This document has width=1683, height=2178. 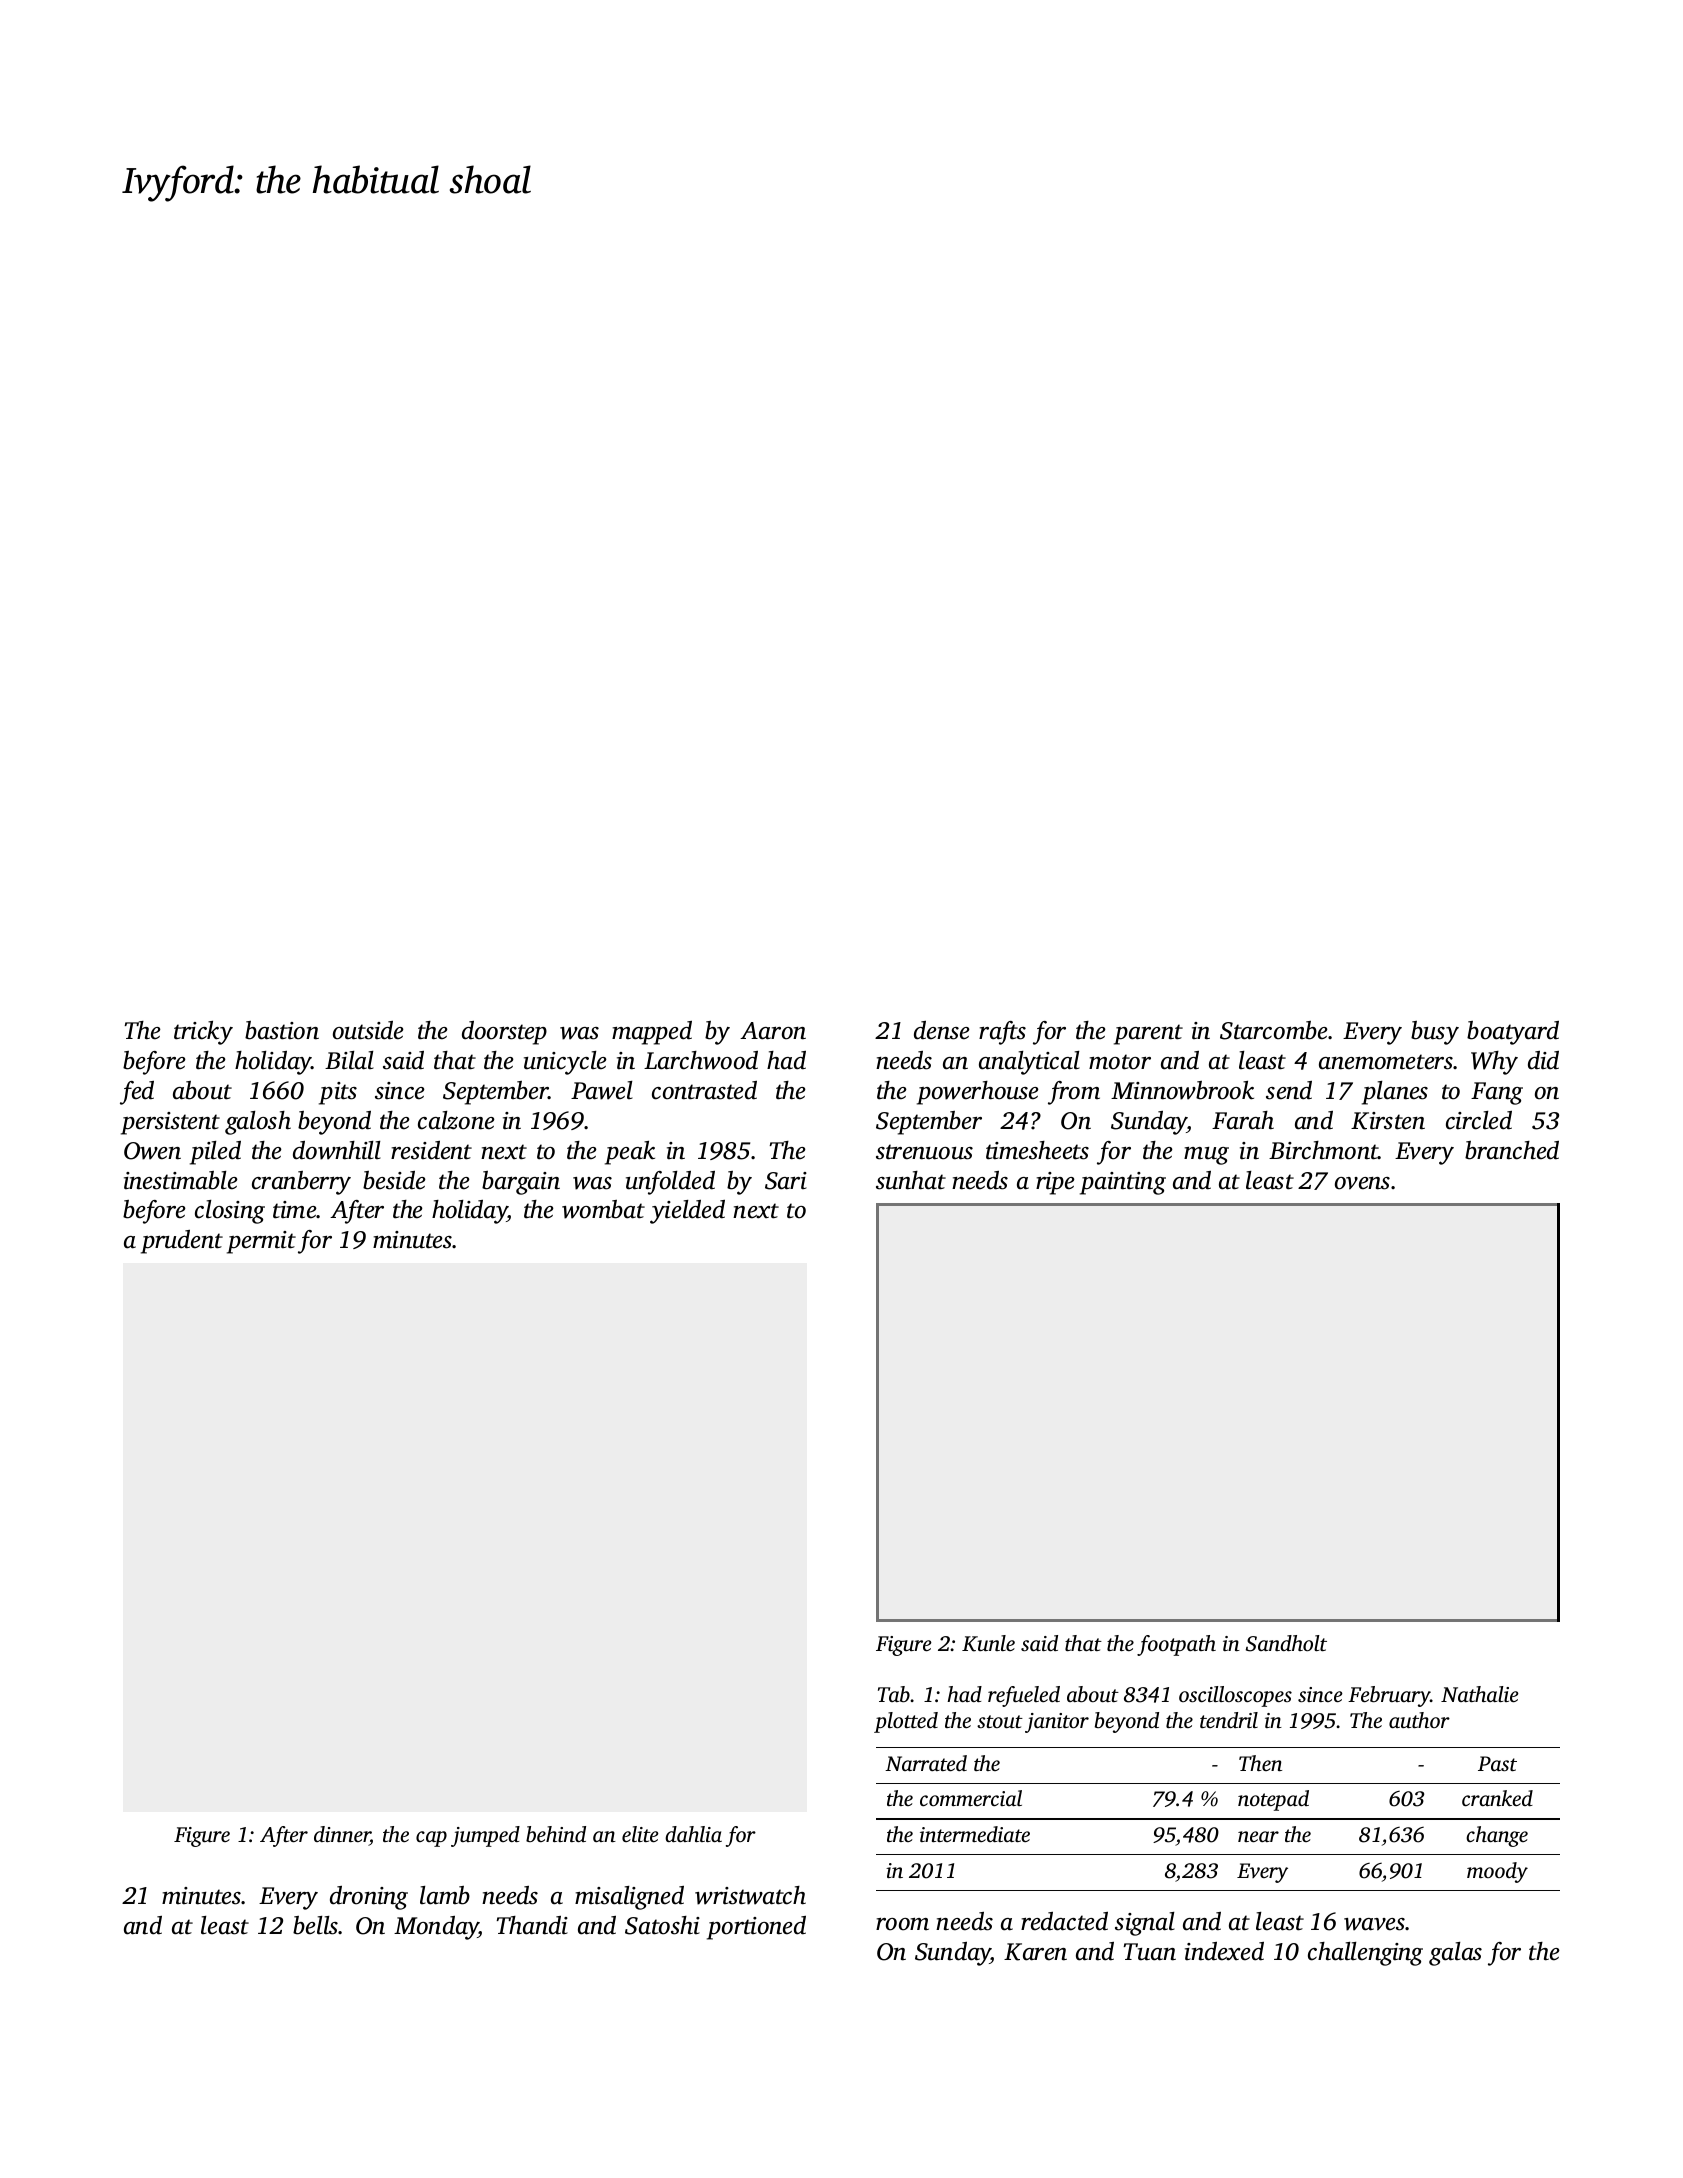 I want to click on oscilloscopes, so click(x=1235, y=1696).
